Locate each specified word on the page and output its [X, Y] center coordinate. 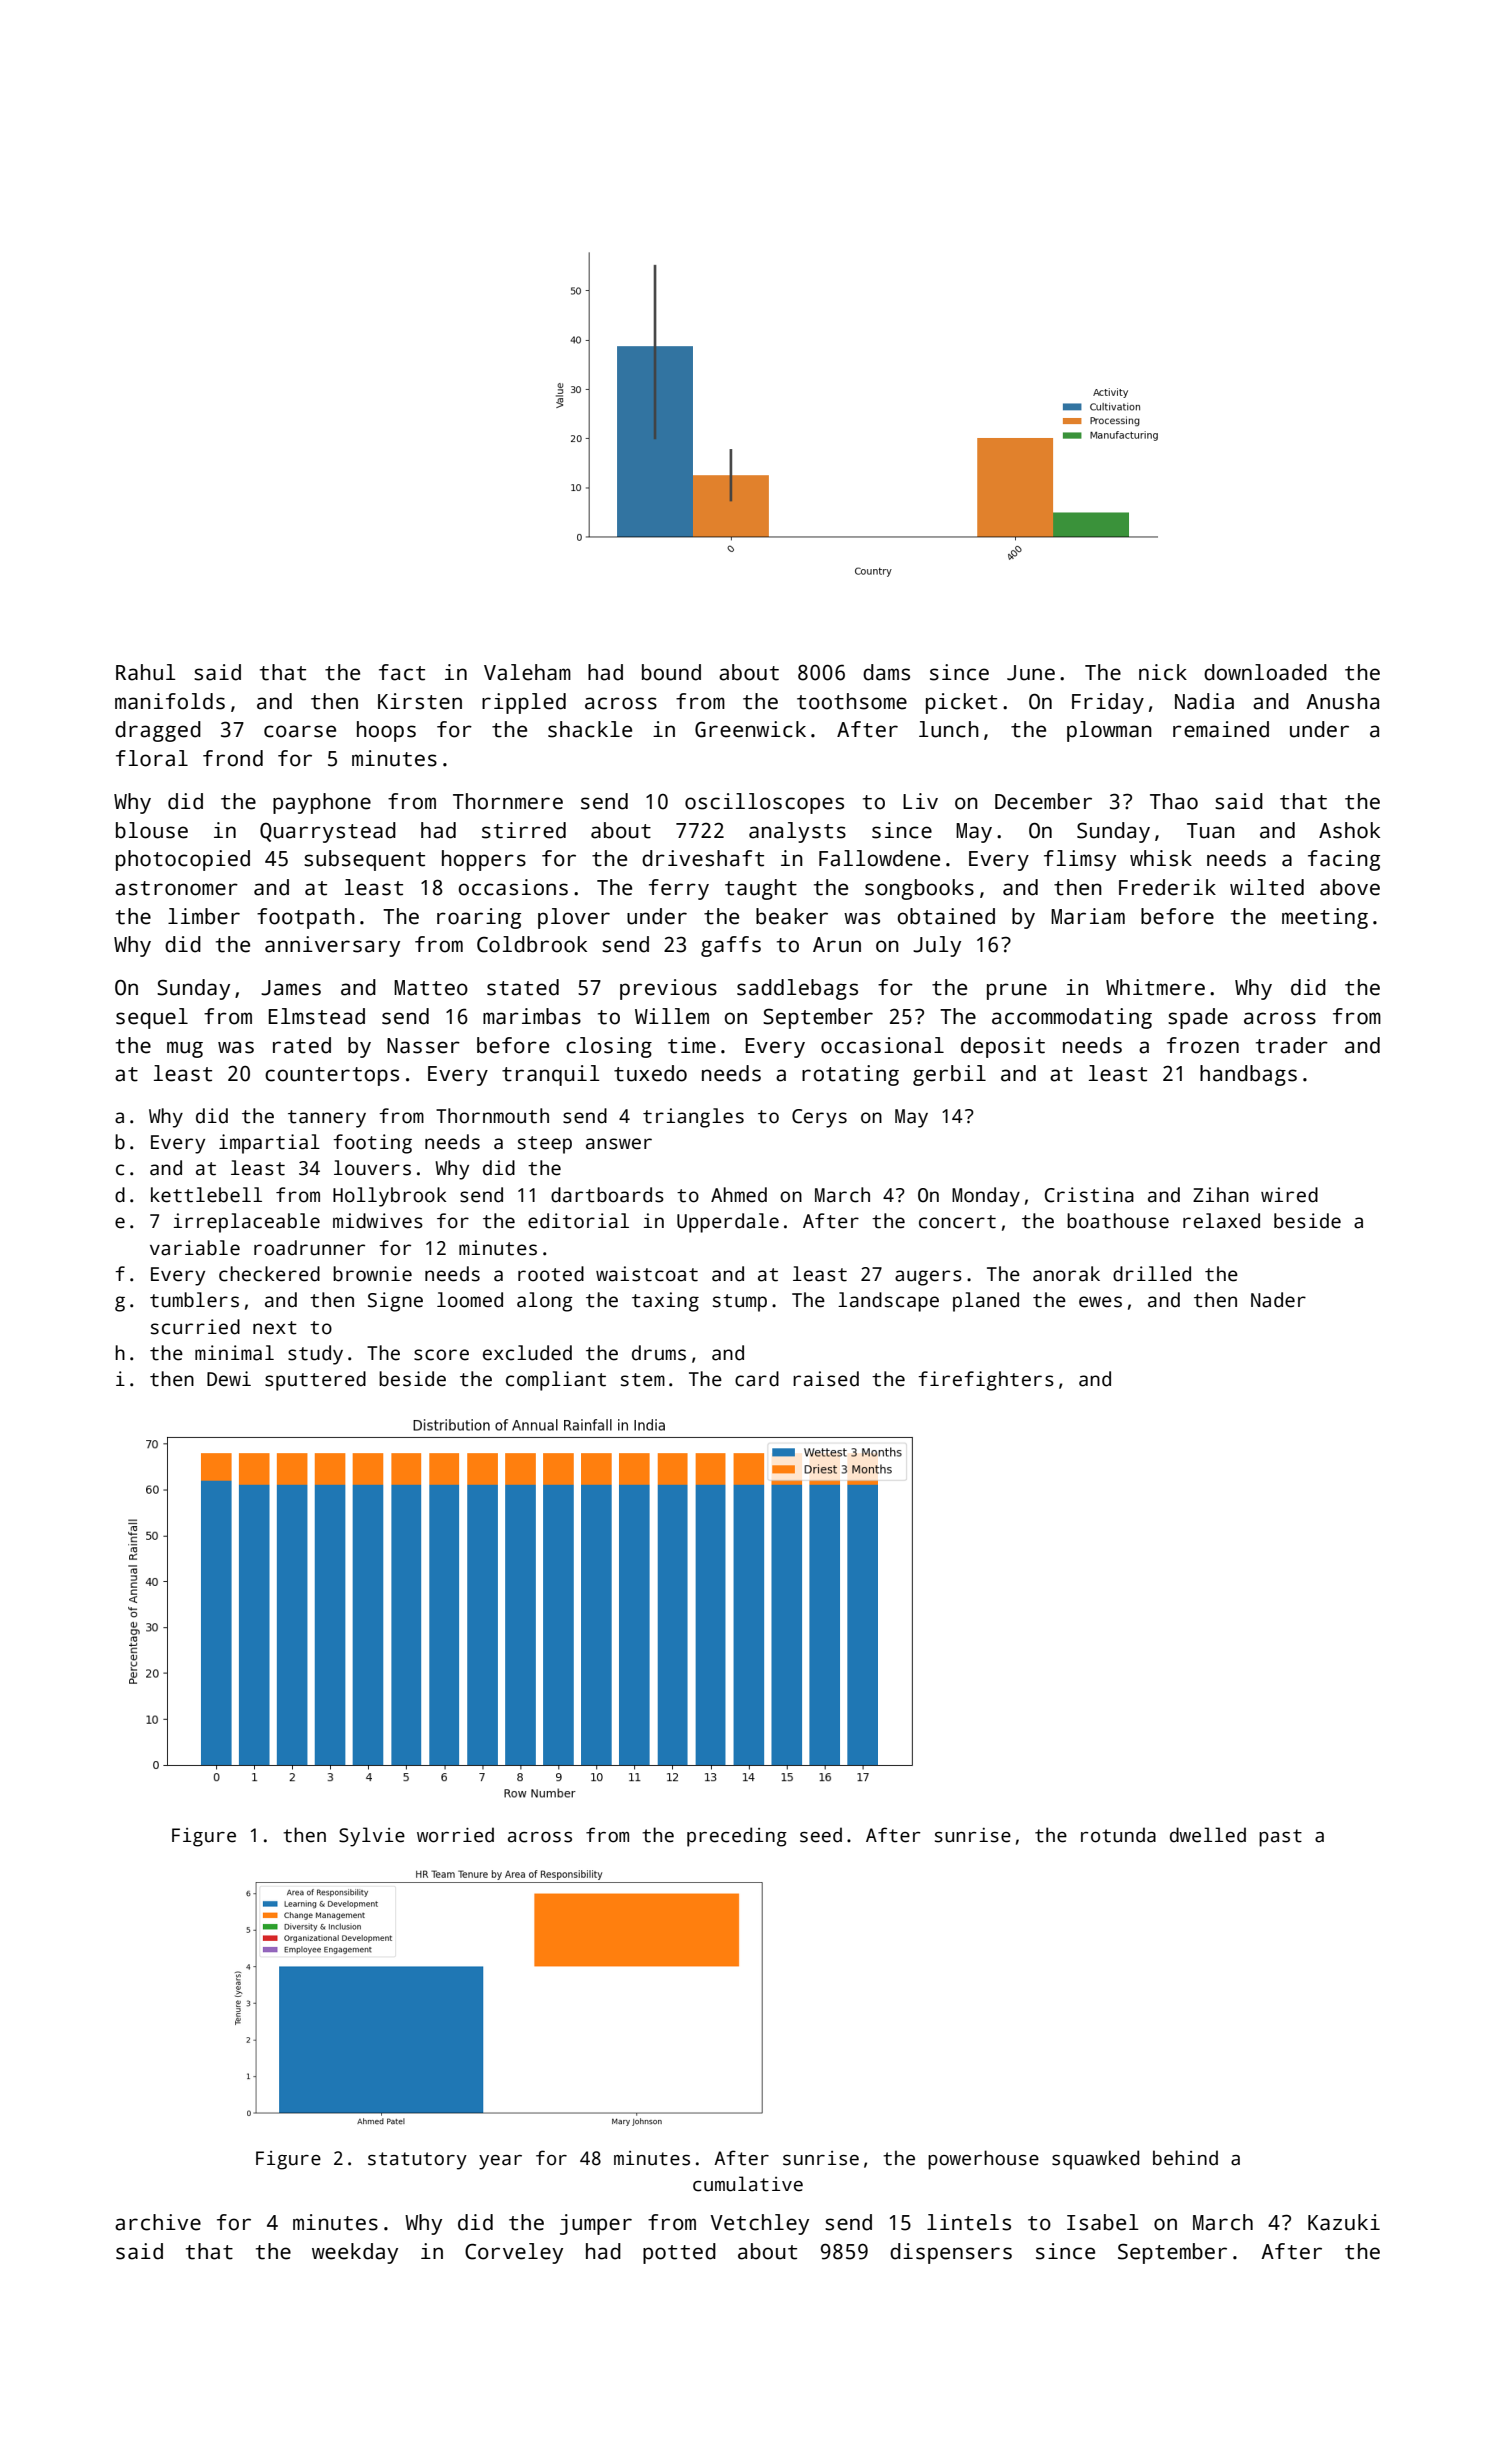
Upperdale [728, 1223]
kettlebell [206, 1195]
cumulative [748, 2184]
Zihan [1221, 1195]
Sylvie [372, 1837]
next [275, 1328]
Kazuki [1344, 2222]
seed [821, 1835]
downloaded [1265, 672]
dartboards [607, 1195]
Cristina [1089, 1195]
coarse [300, 731]
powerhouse [983, 2160]
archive [158, 2222]
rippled [524, 703]
